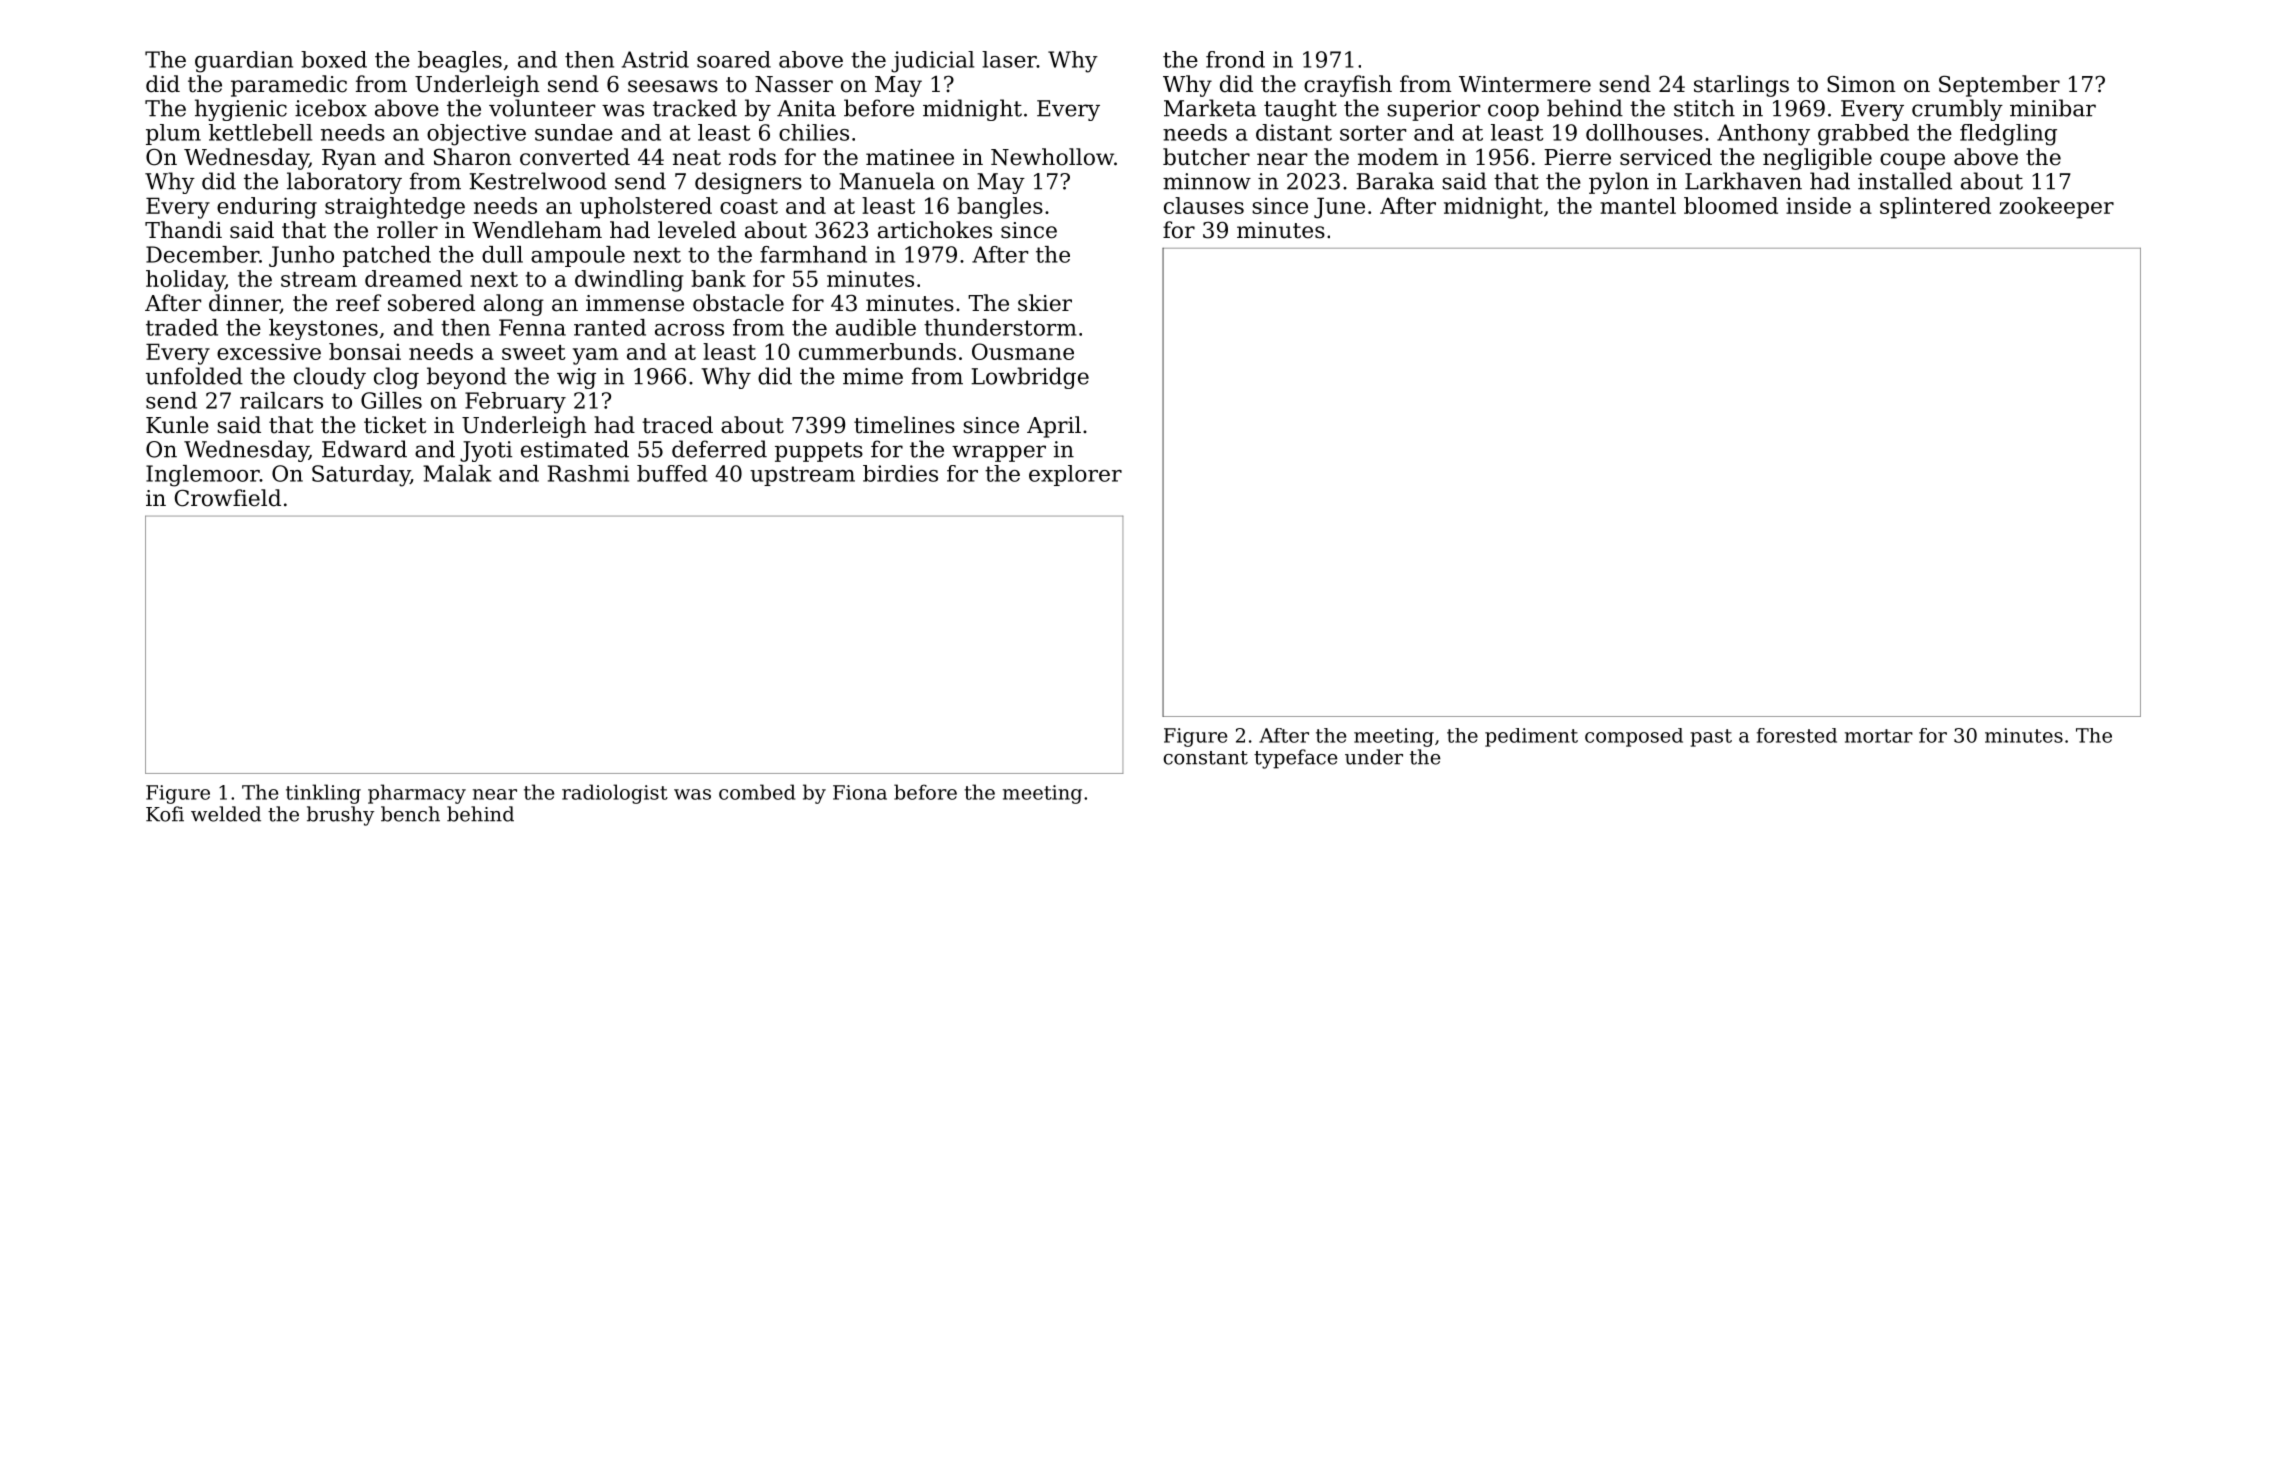 The height and width of the image is (1479, 2286). I want to click on explorer, so click(1075, 475).
